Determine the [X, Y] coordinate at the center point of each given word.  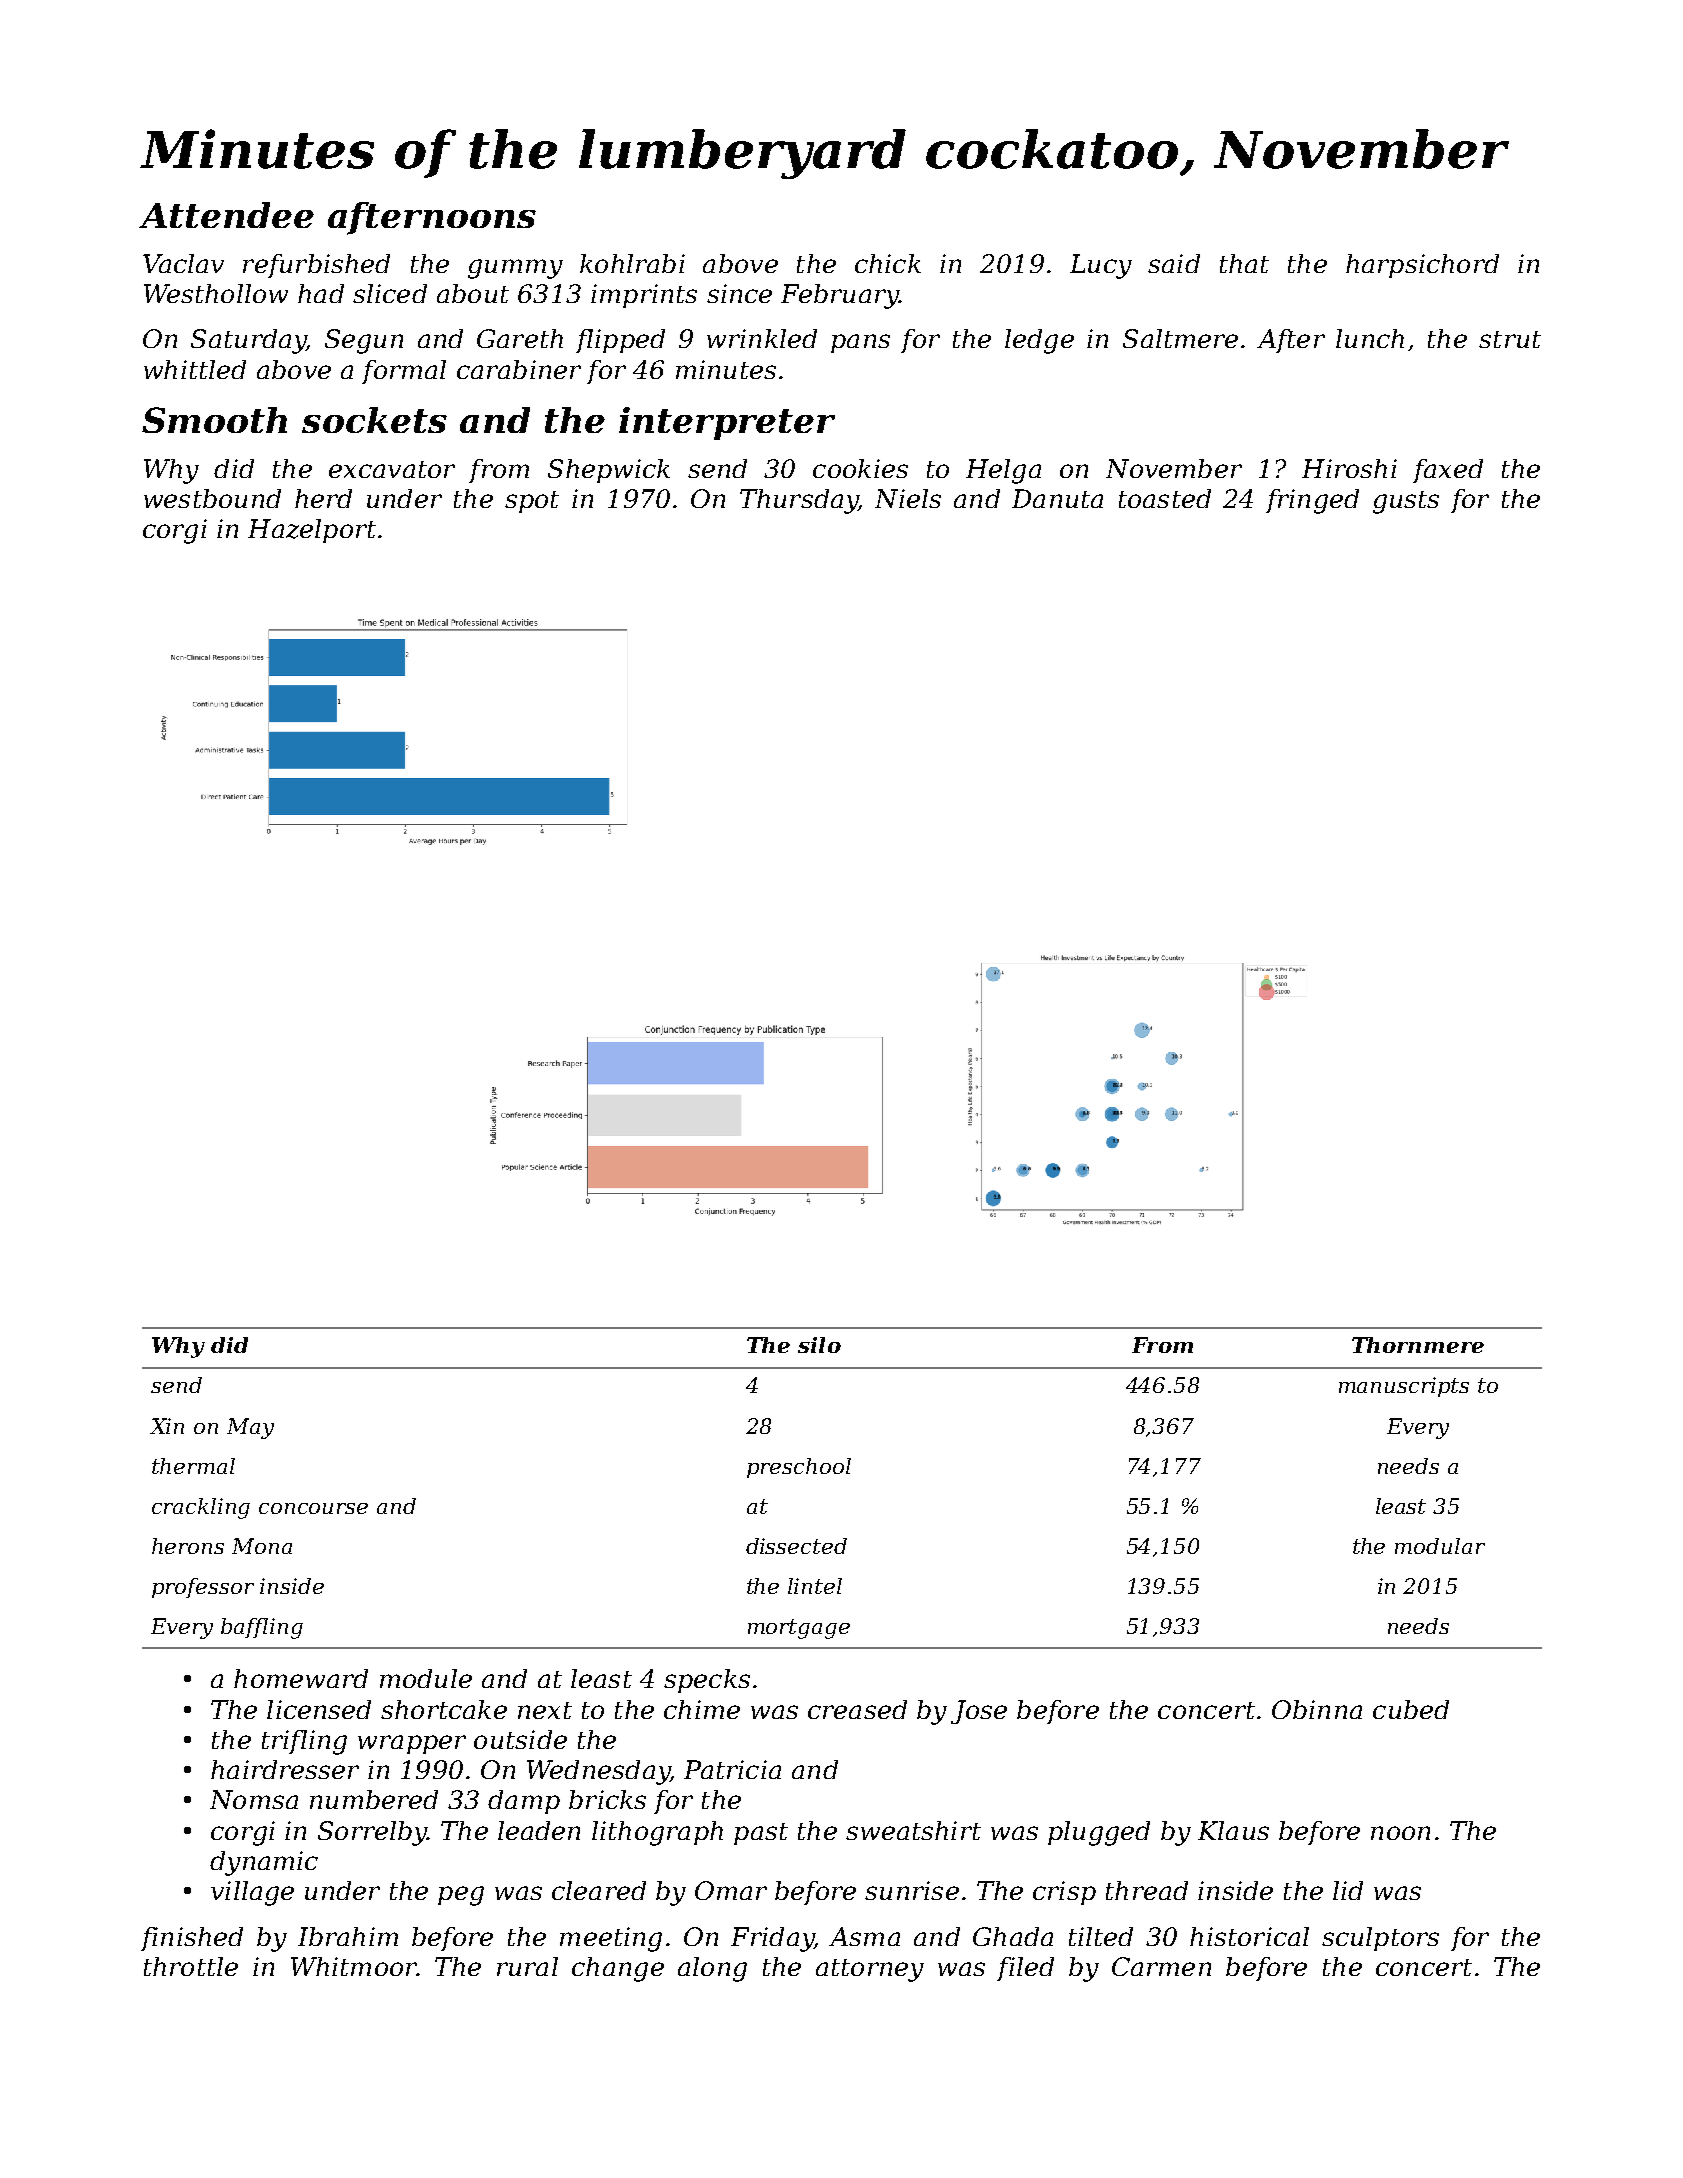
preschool [799, 1468]
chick [888, 263]
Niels [908, 498]
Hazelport [312, 531]
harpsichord [1422, 266]
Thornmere [1418, 1345]
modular [1440, 1546]
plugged [1099, 1833]
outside [520, 1739]
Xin [167, 1426]
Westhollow [216, 293]
